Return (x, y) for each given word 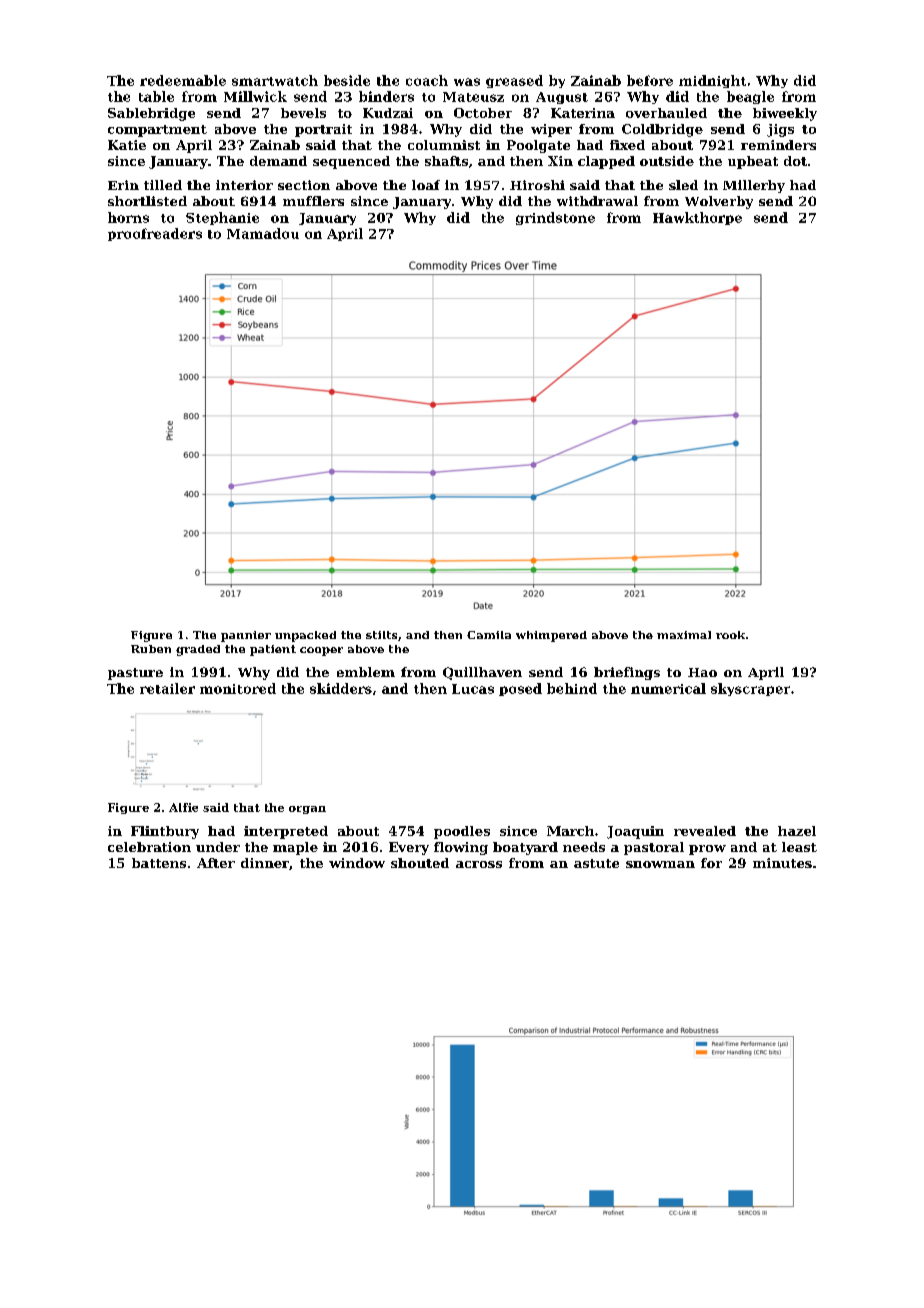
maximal (684, 635)
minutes (782, 863)
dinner (265, 863)
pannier (246, 636)
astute (596, 863)
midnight (712, 81)
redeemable (183, 80)
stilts (381, 635)
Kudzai (388, 113)
